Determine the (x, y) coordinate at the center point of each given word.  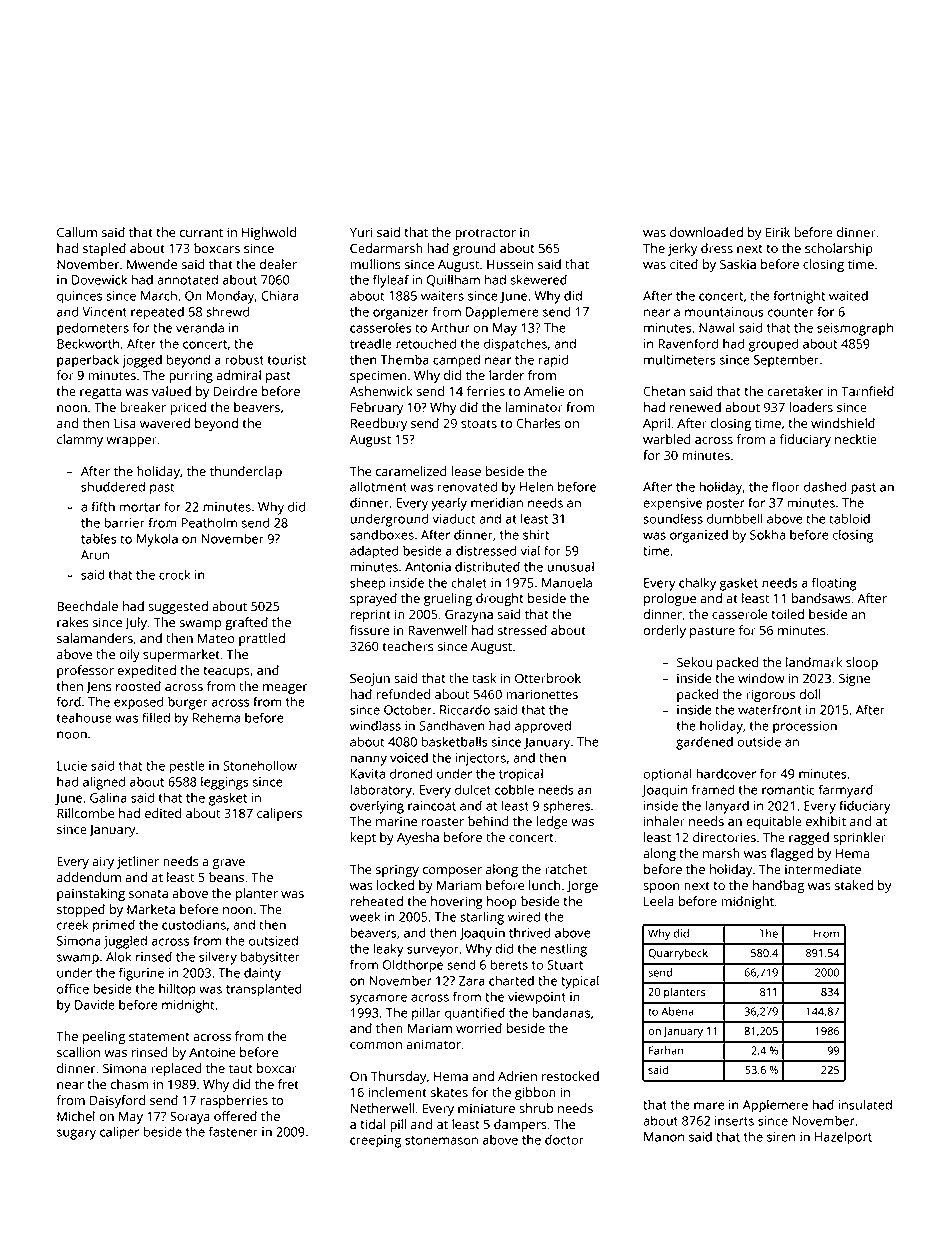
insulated (865, 1104)
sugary (76, 1134)
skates (449, 1092)
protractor (485, 234)
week (365, 916)
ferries (486, 391)
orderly (664, 631)
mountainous (724, 312)
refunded (403, 694)
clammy (80, 440)
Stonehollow (260, 765)
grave (228, 864)
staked (854, 885)
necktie (856, 439)
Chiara (280, 295)
